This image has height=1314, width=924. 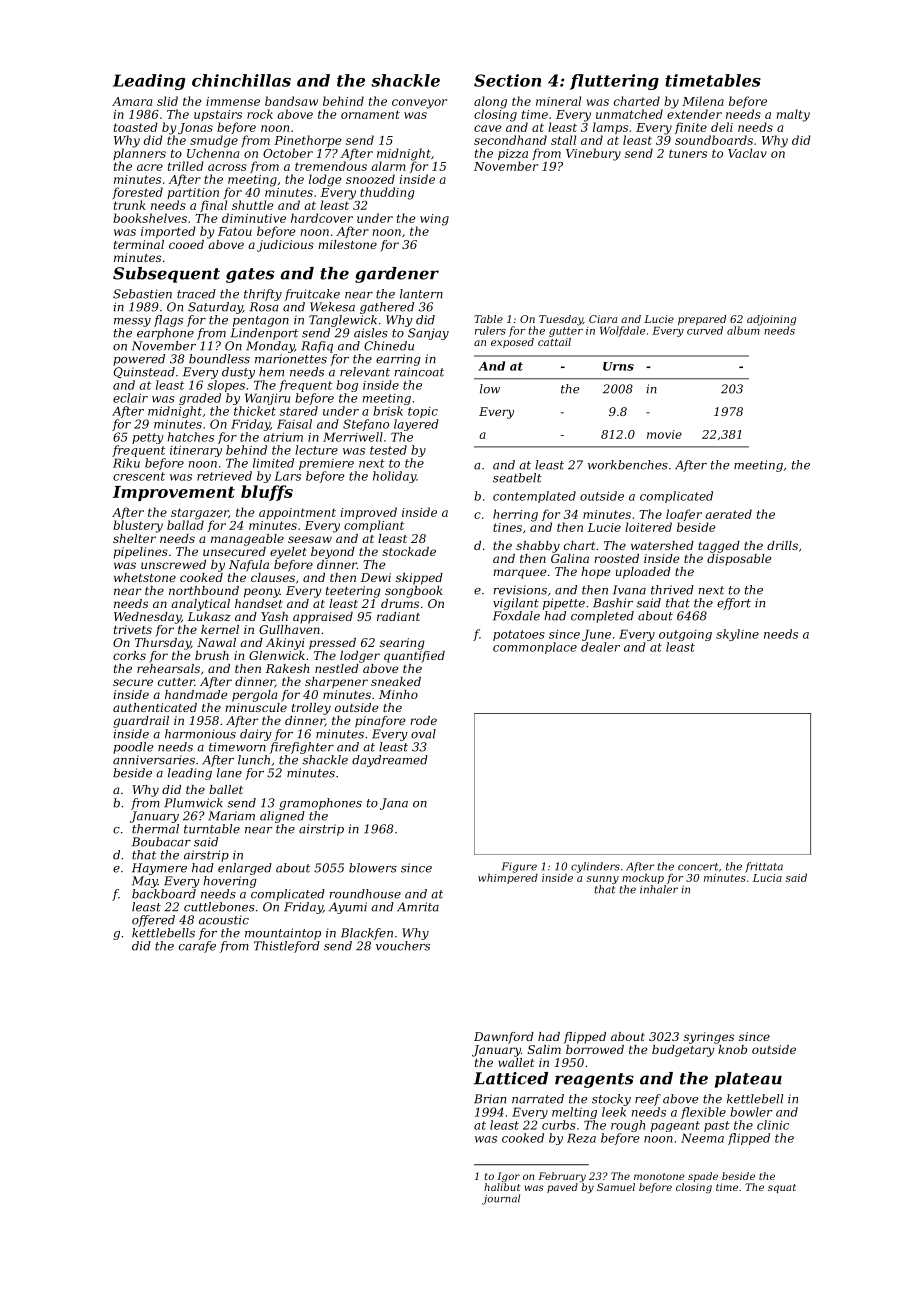 What do you see at coordinates (419, 104) in the image?
I see `conveyor` at bounding box center [419, 104].
